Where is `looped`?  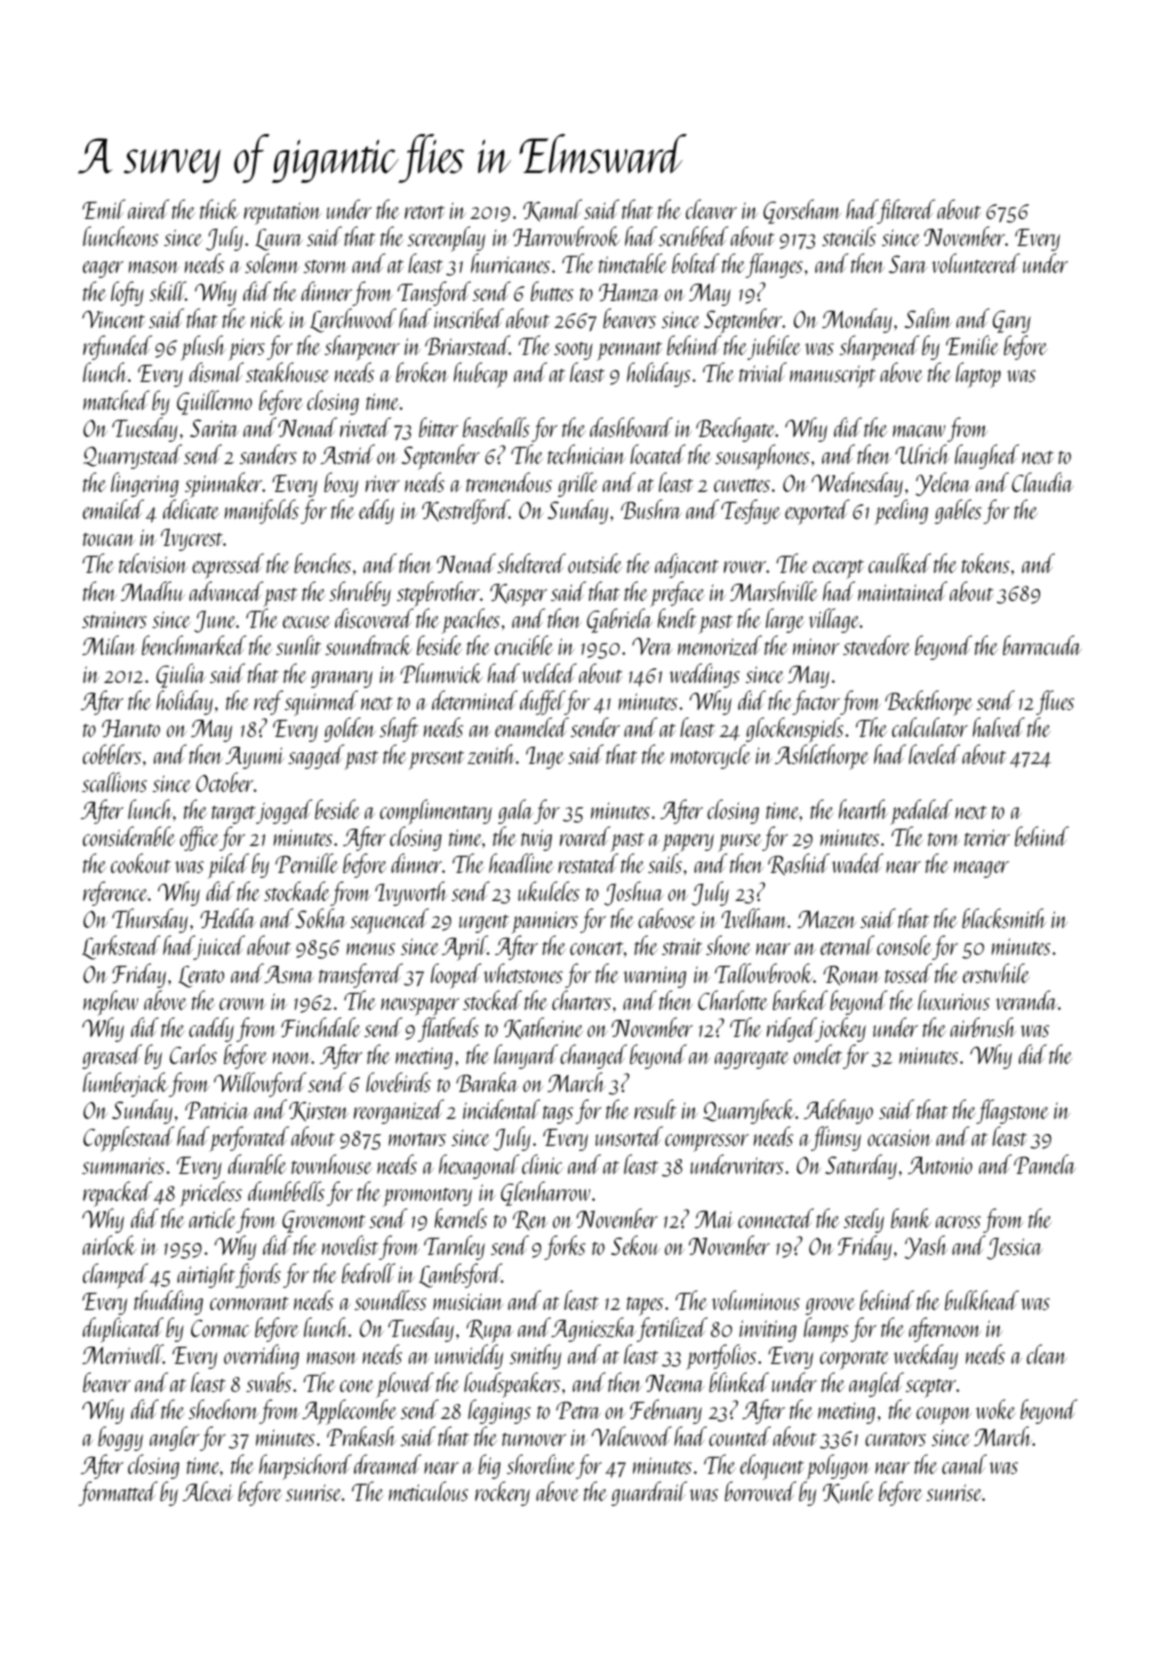 looped is located at coordinates (456, 976).
